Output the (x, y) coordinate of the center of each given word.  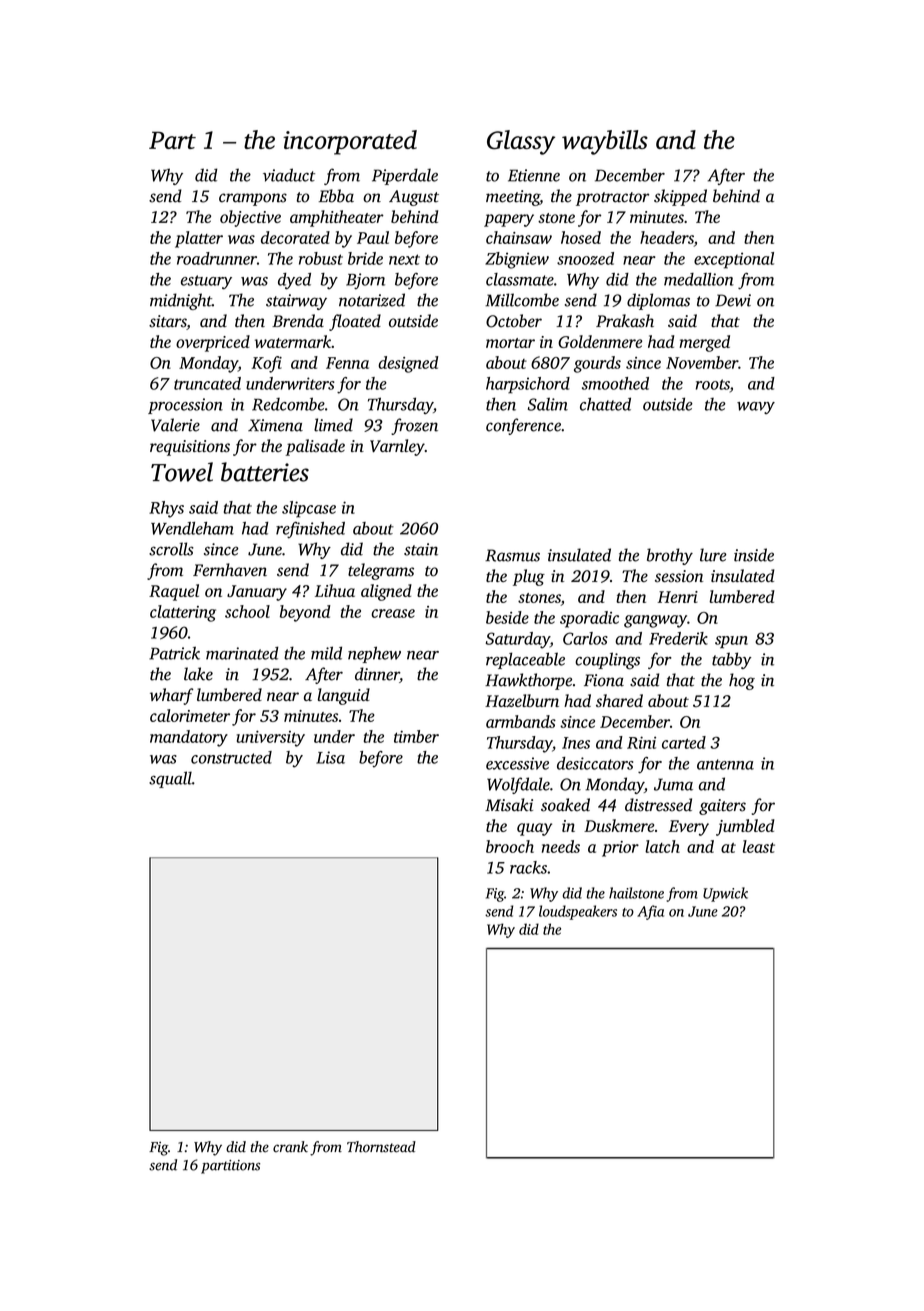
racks (528, 867)
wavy (756, 408)
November (702, 362)
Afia (650, 912)
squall (170, 779)
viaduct (289, 175)
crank (290, 1146)
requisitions (190, 448)
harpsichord (528, 385)
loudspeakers (578, 912)
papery (509, 220)
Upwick (725, 894)
